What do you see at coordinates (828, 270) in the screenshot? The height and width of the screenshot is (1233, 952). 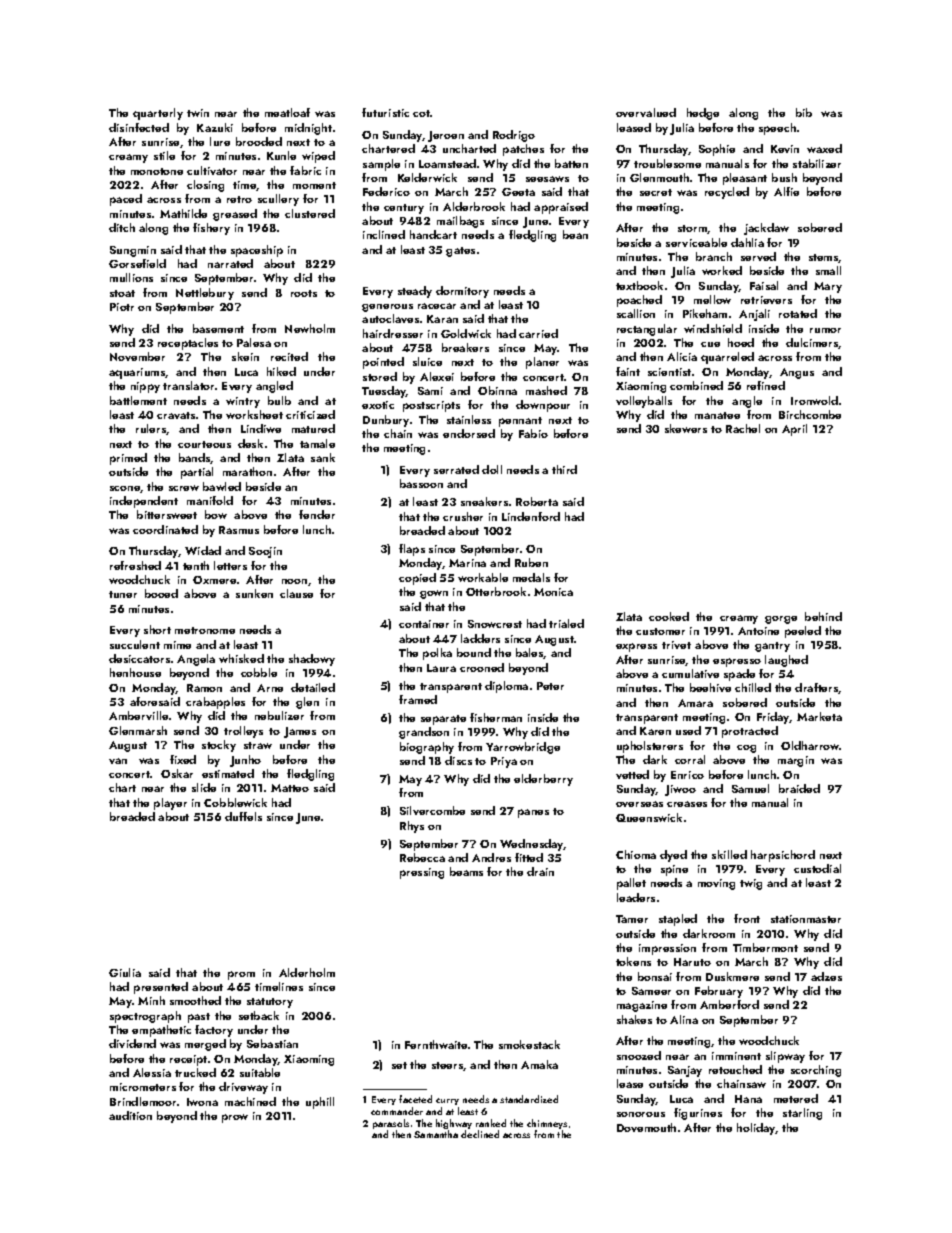 I see `small` at bounding box center [828, 270].
